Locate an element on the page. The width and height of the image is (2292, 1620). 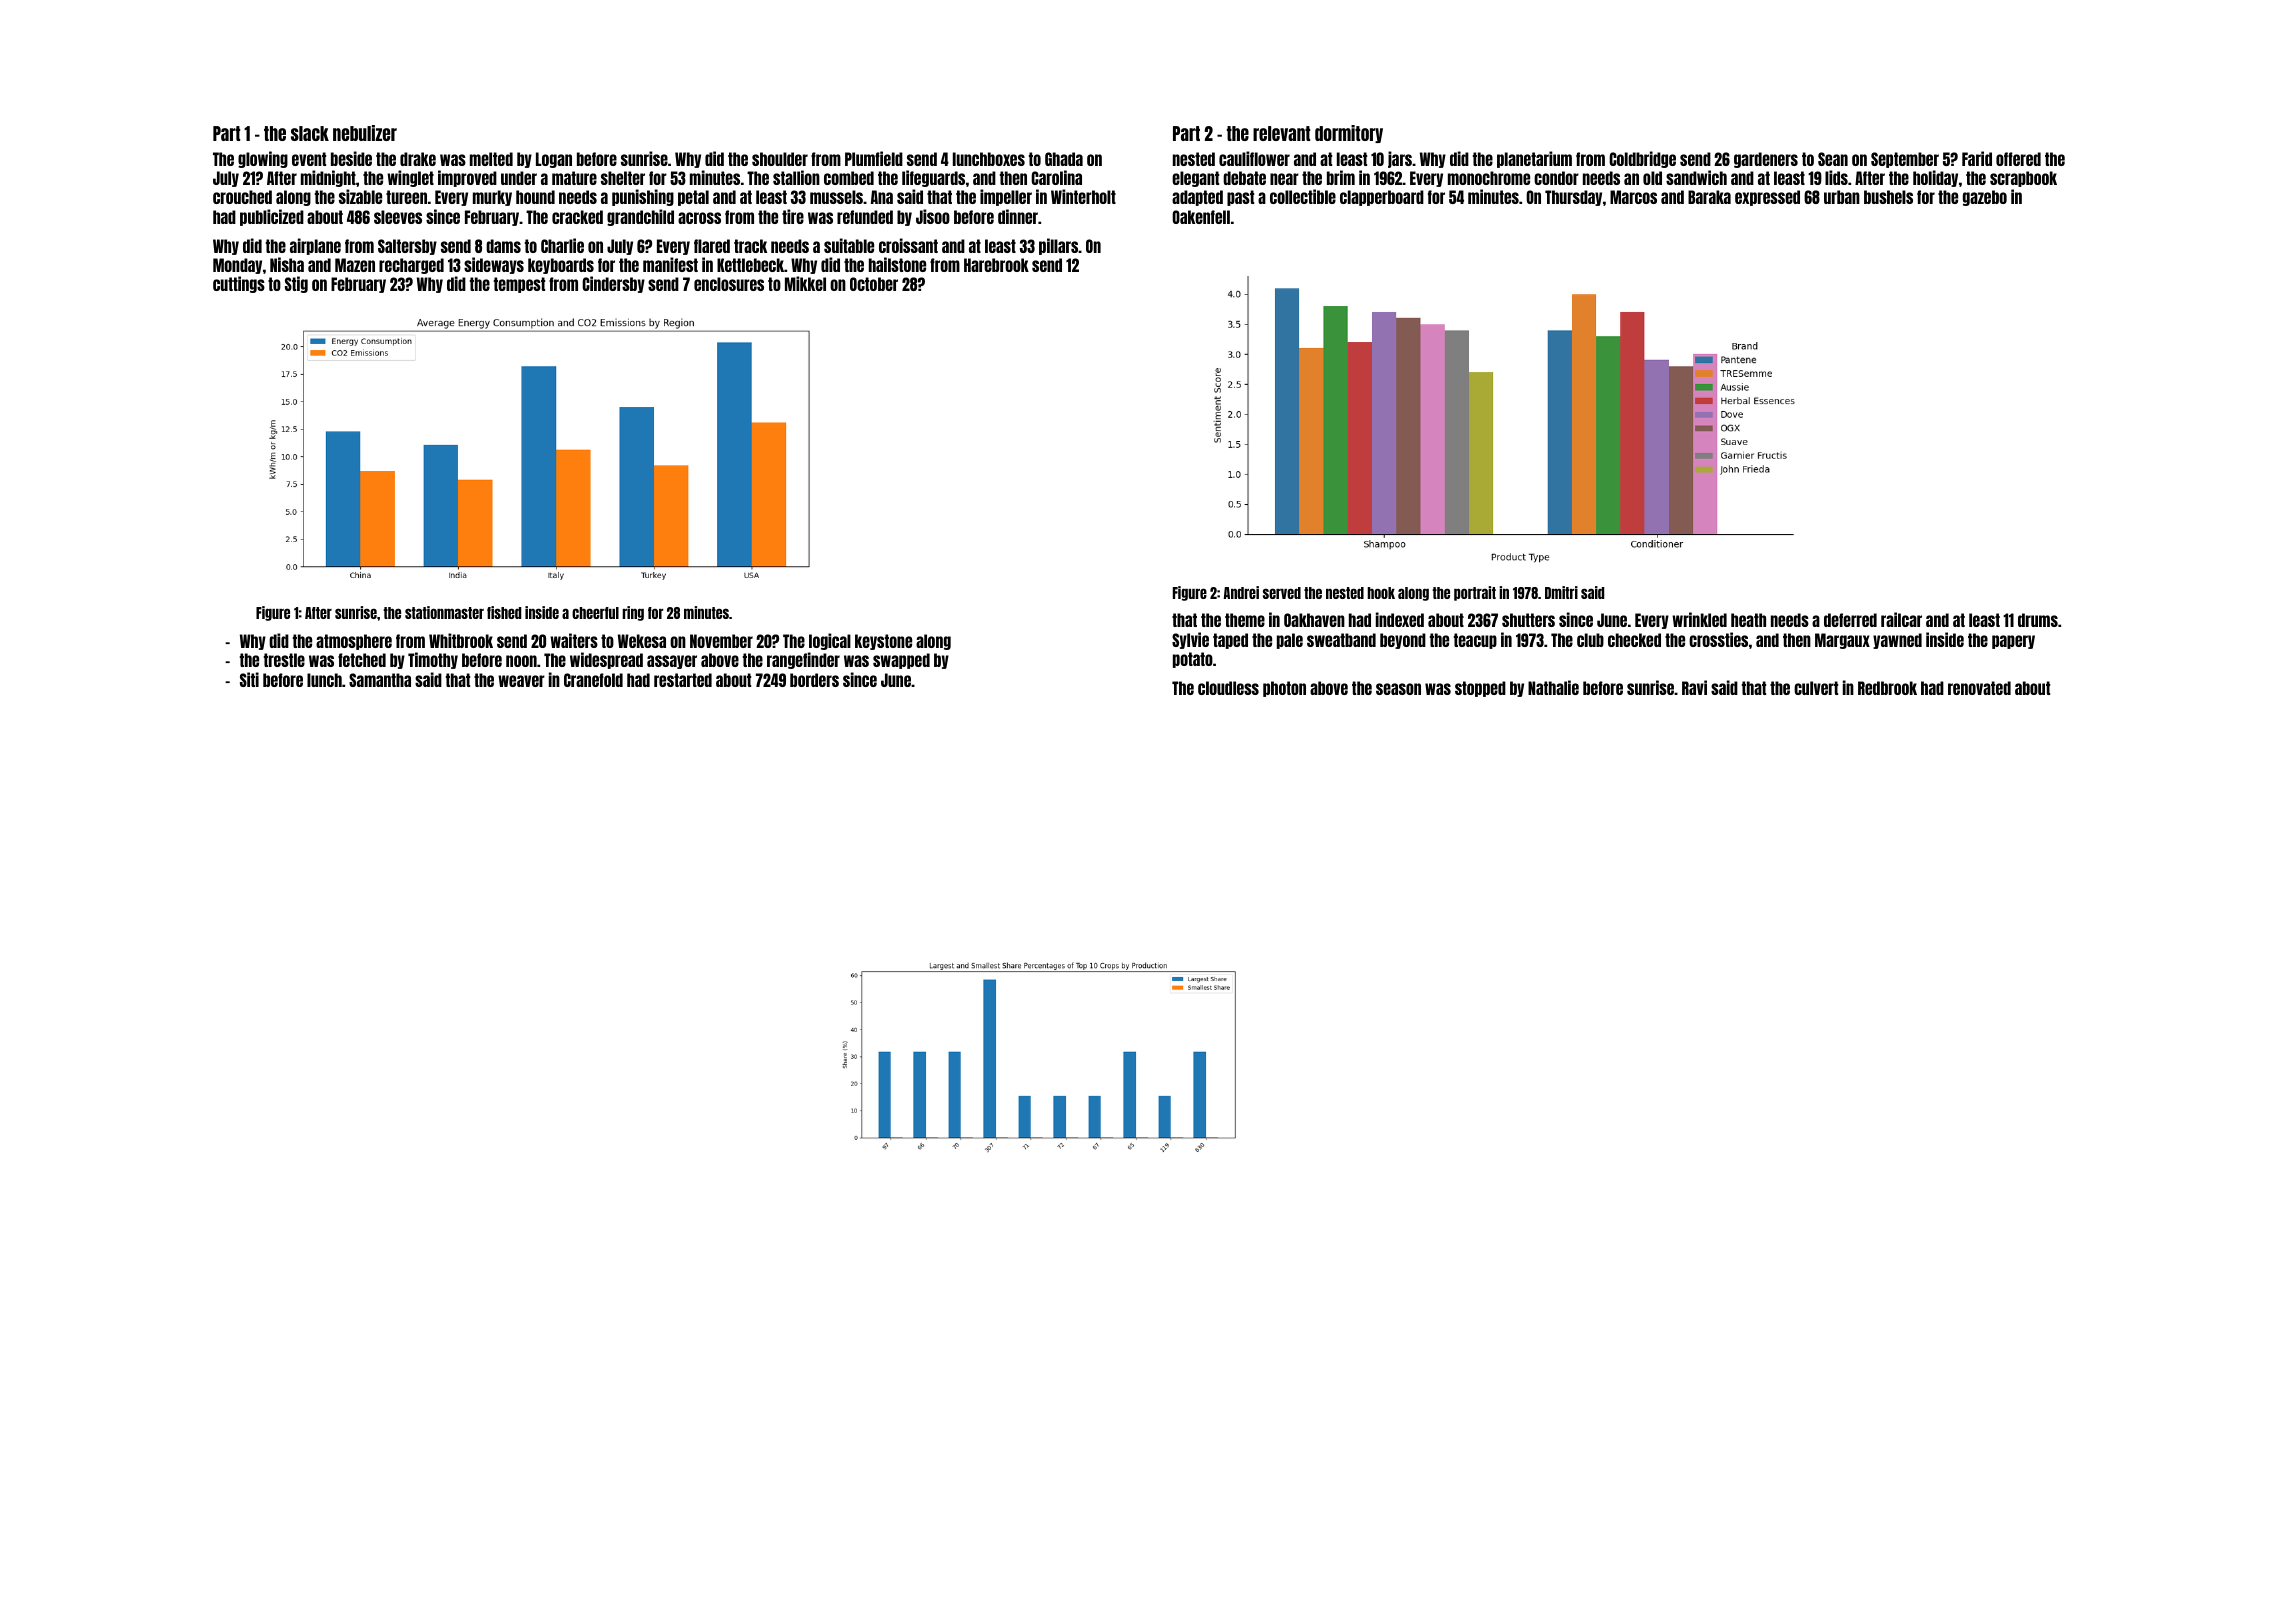
cheerful is located at coordinates (595, 613).
